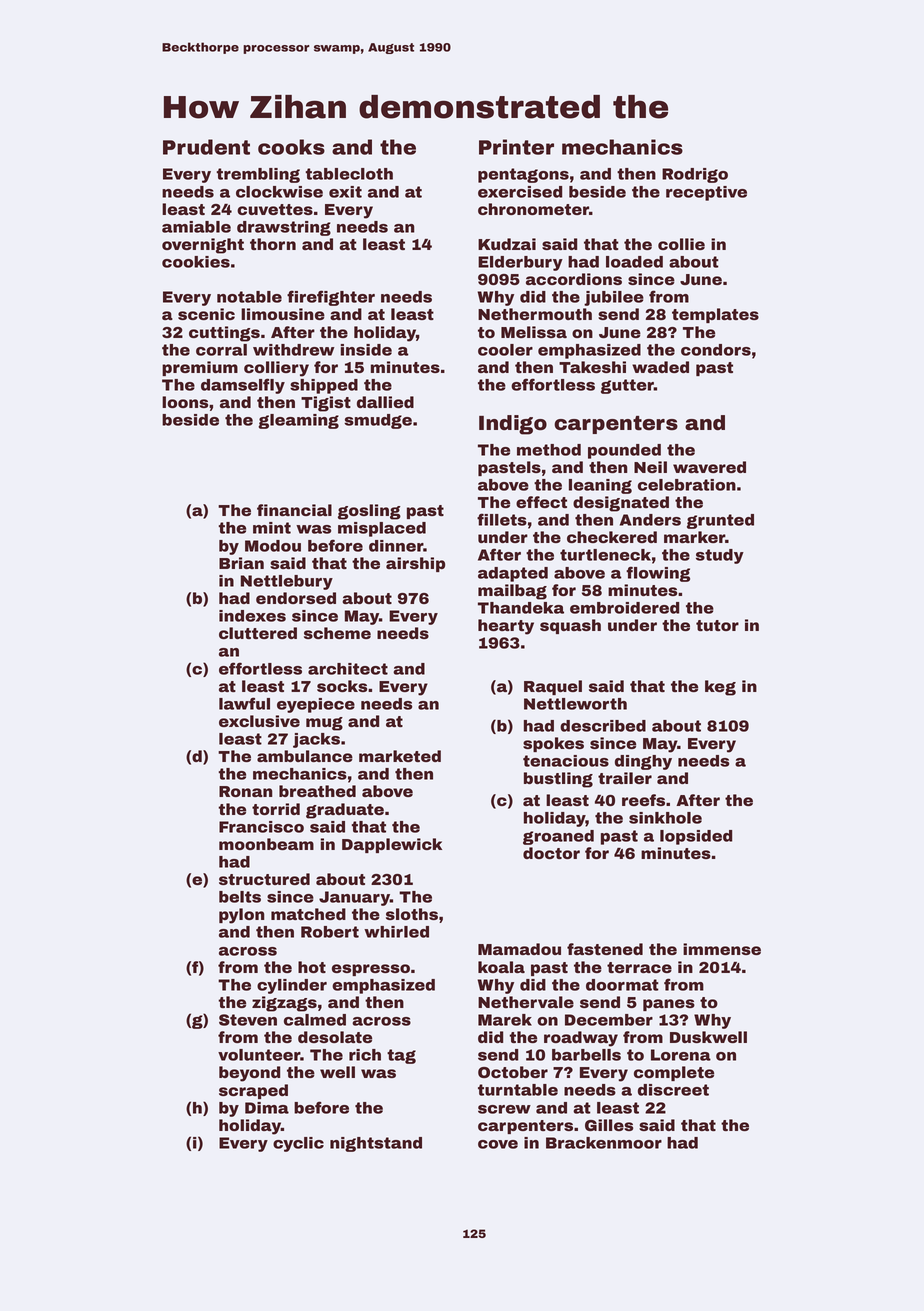 The width and height of the page is (924, 1311). I want to click on tablecloth, so click(349, 174).
